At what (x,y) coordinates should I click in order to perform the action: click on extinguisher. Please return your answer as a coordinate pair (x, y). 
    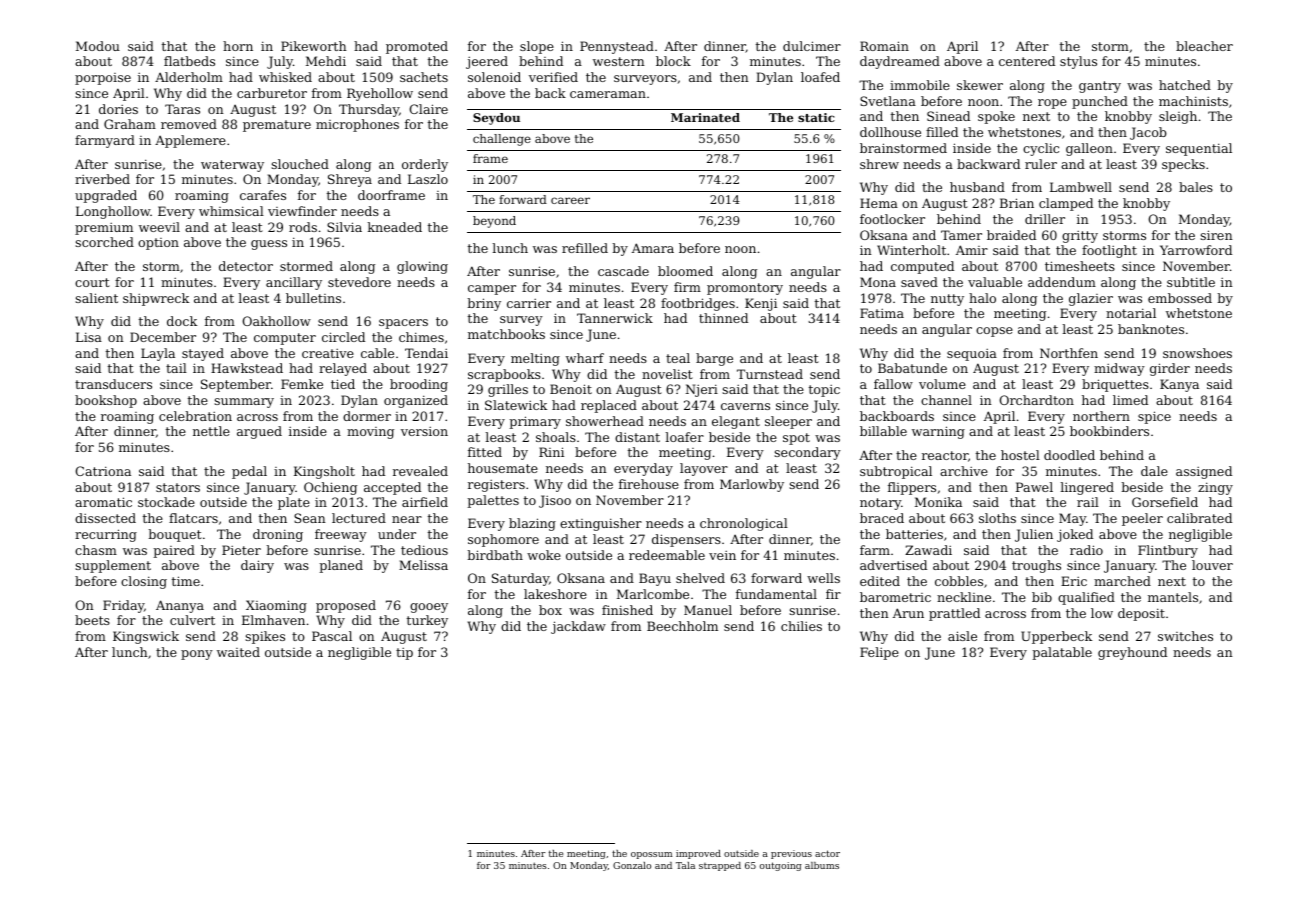
    Looking at the image, I should click on (601, 524).
